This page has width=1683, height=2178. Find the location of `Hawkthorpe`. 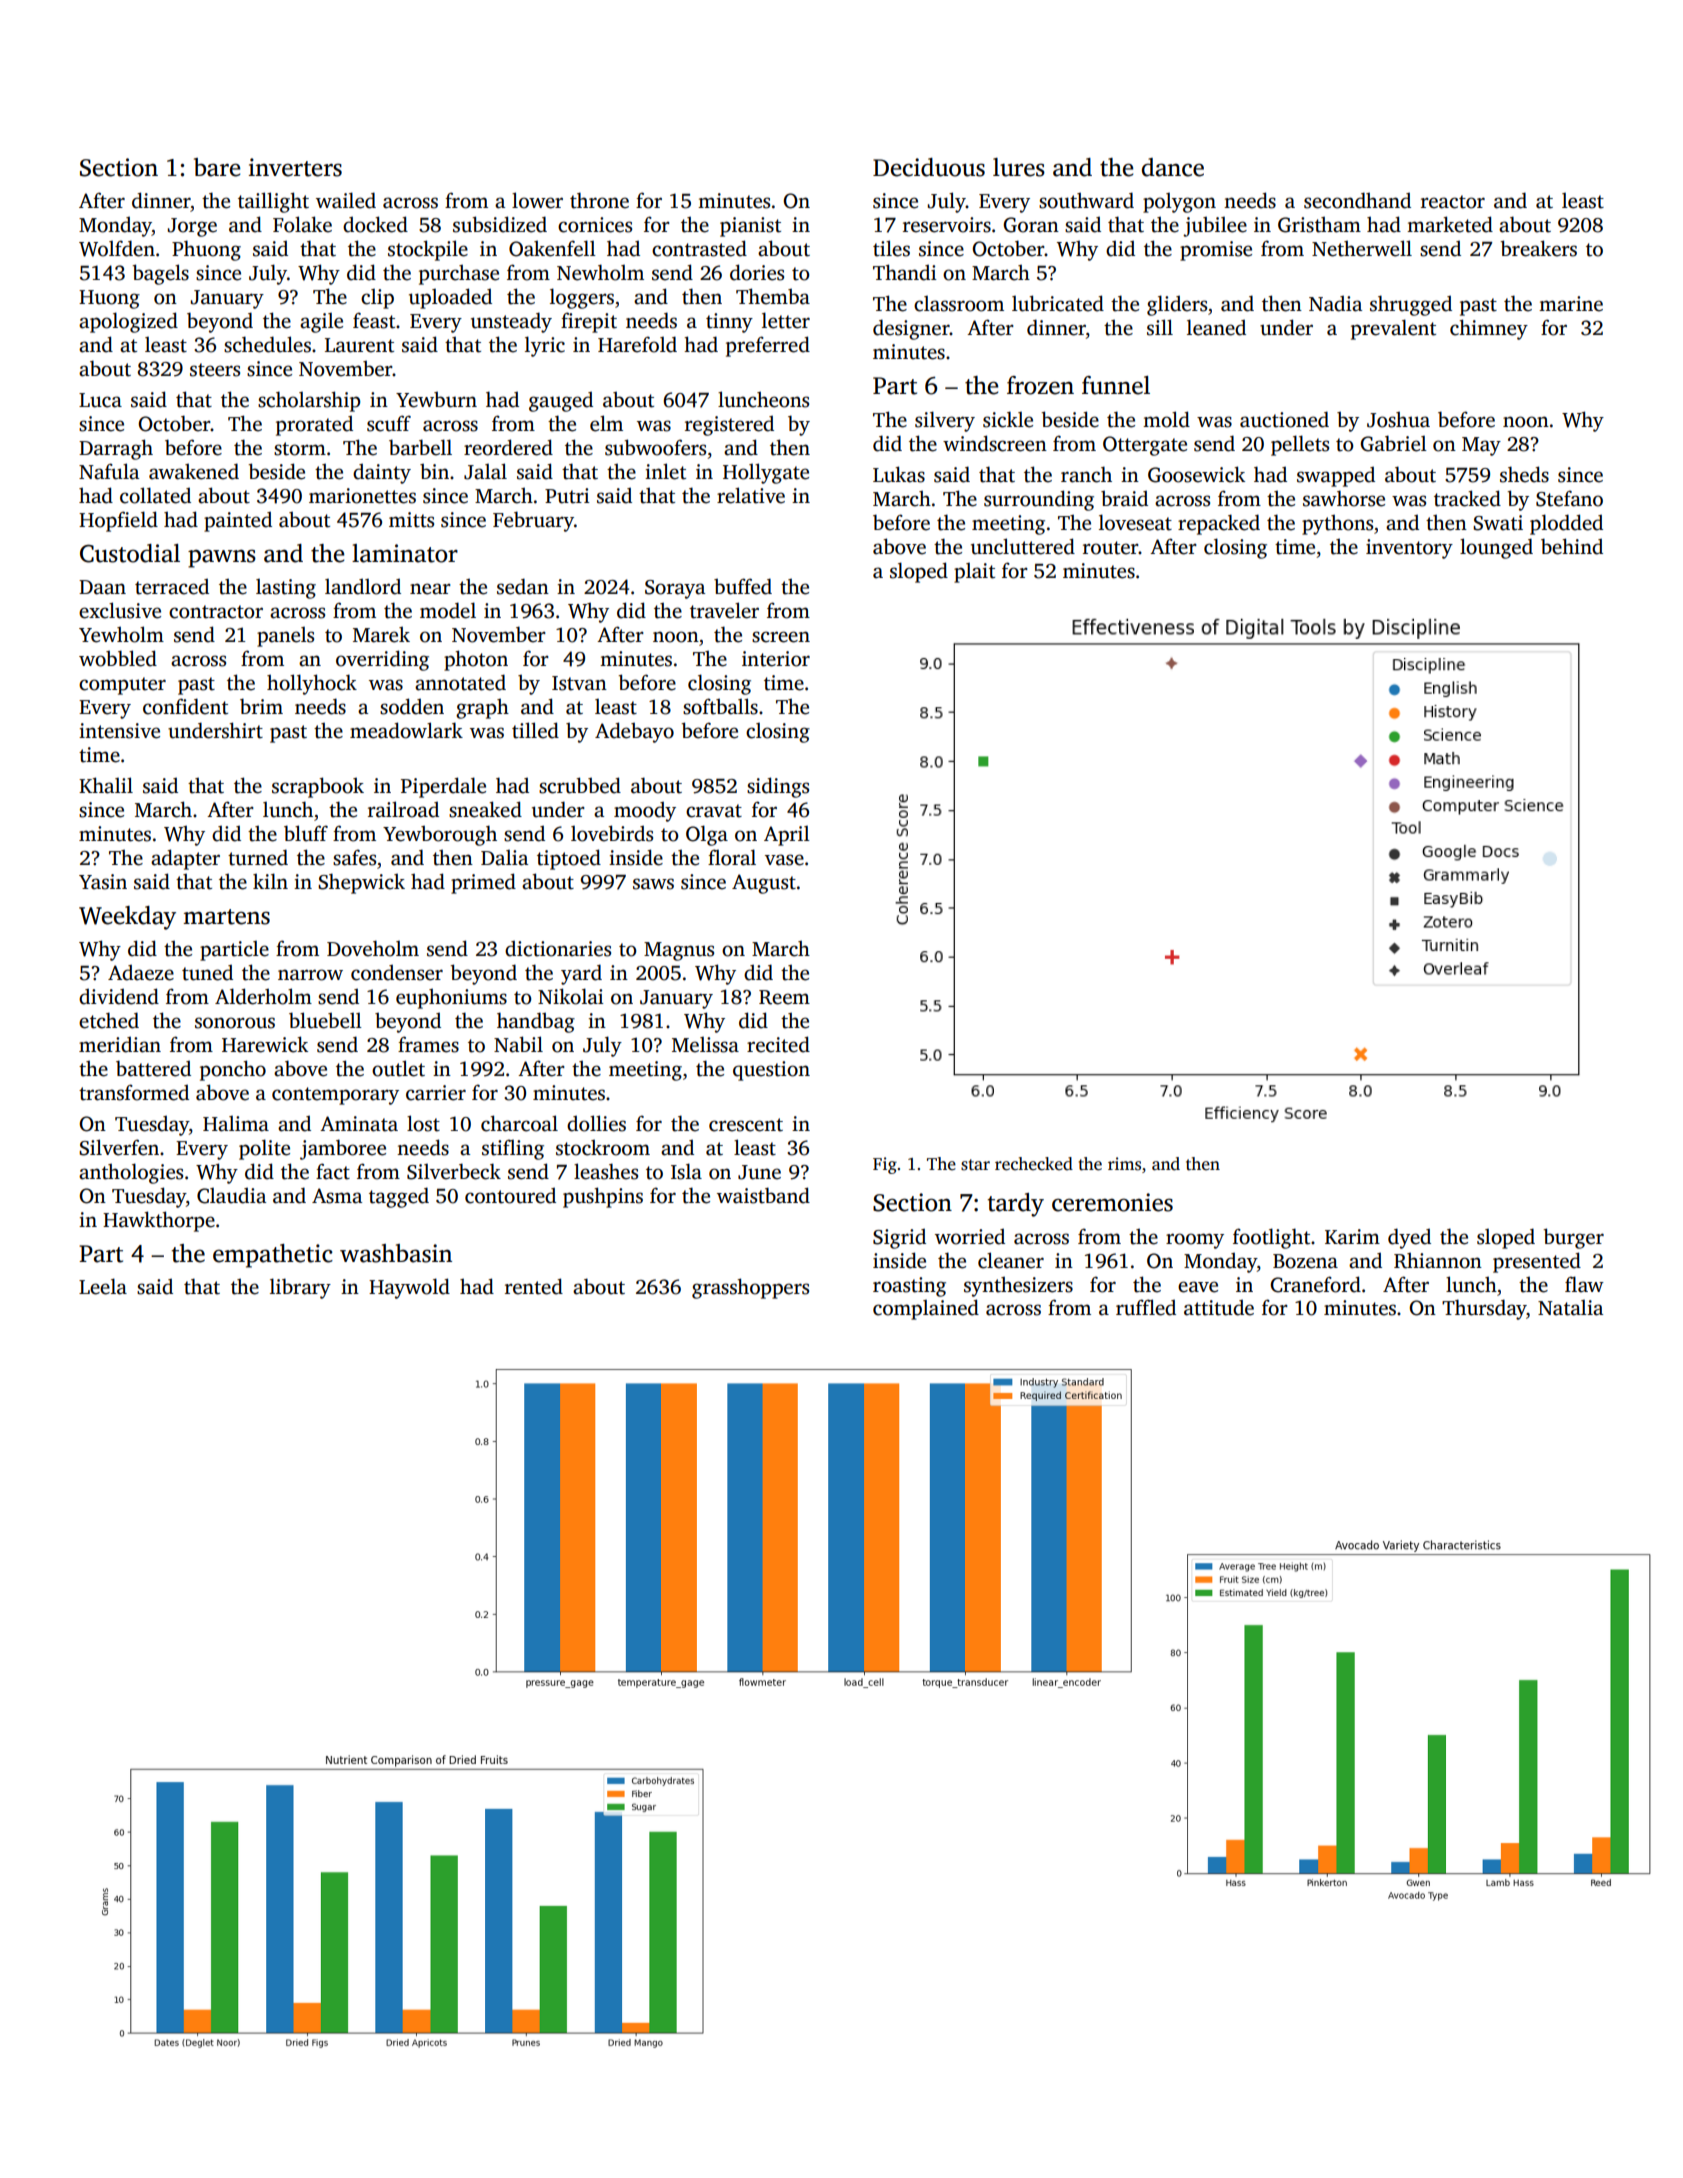

Hawkthorpe is located at coordinates (159, 1221).
